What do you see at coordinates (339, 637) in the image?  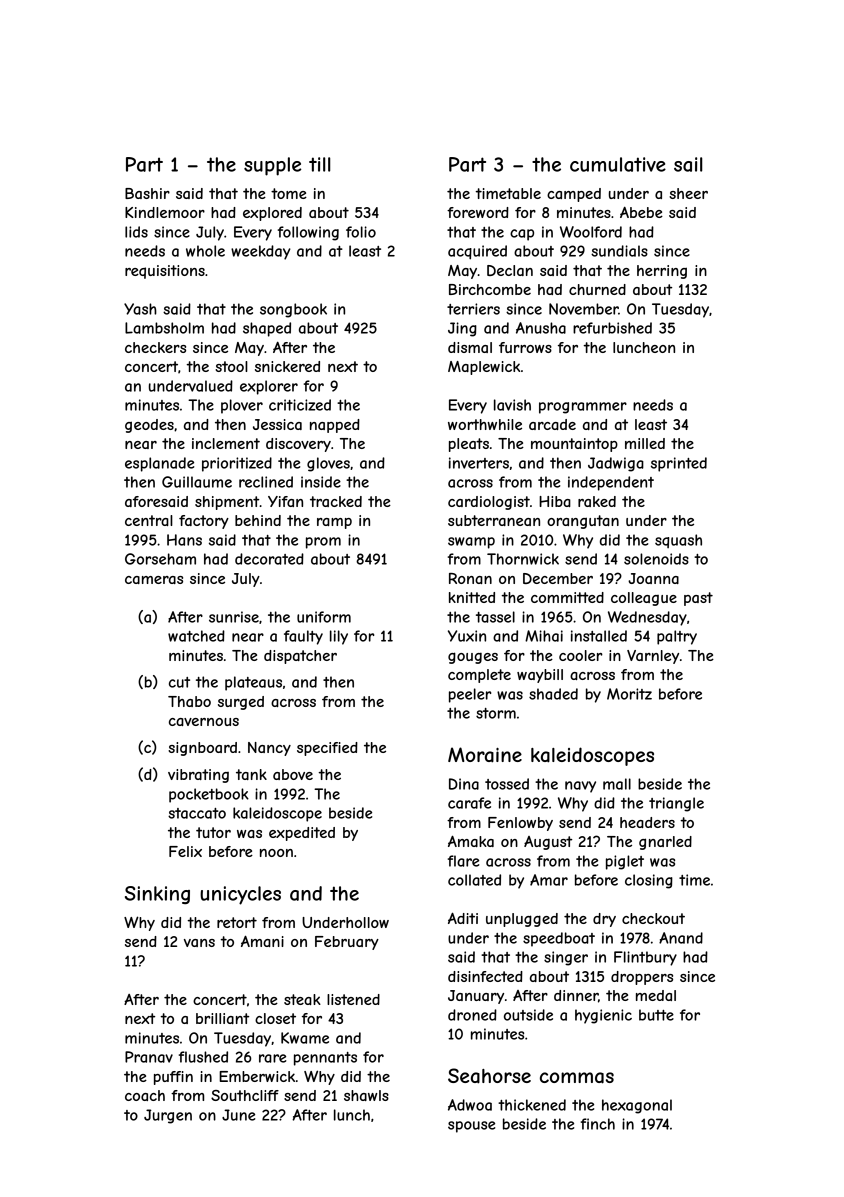 I see `lily` at bounding box center [339, 637].
